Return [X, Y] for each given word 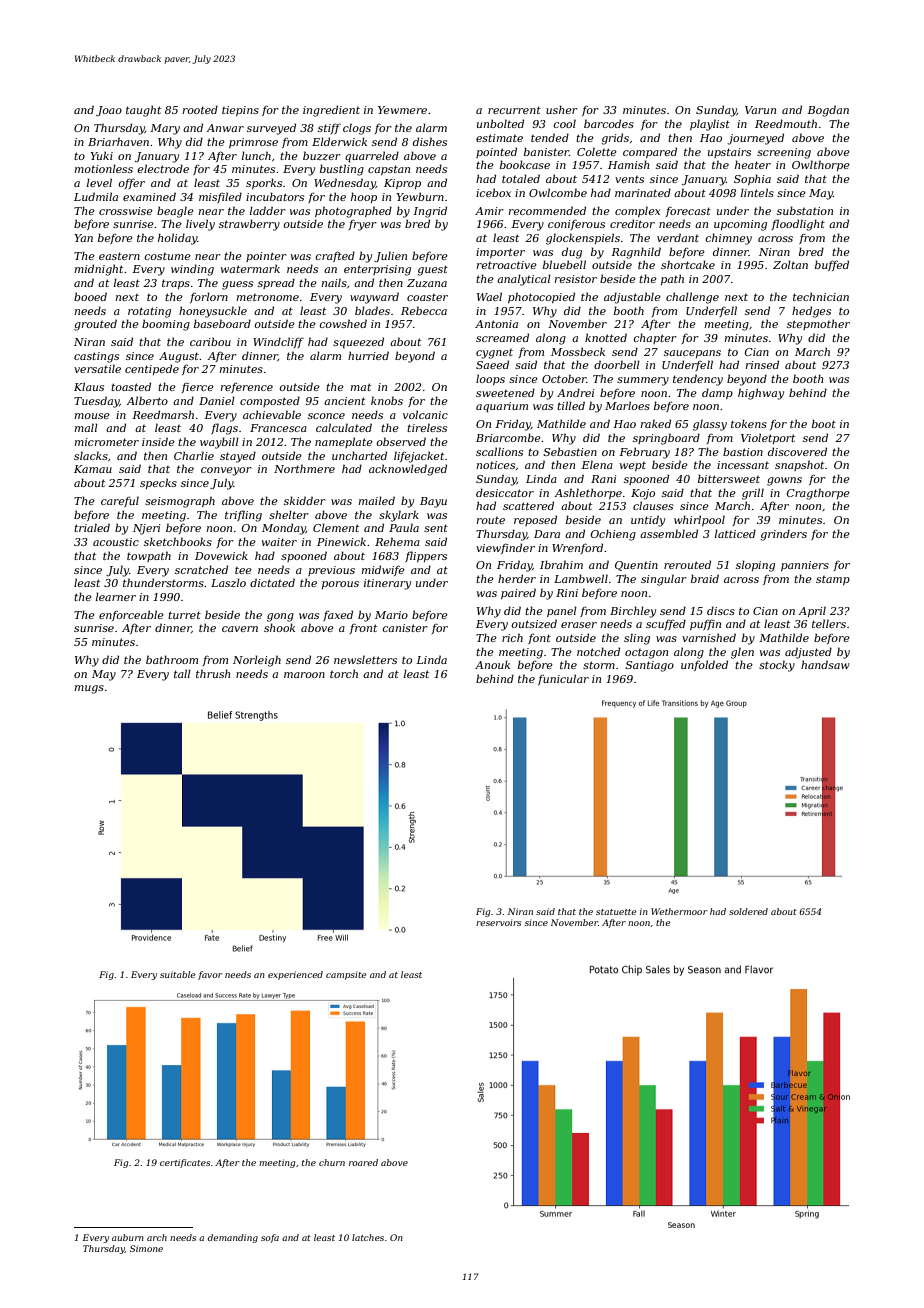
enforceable [131, 615]
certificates [185, 1163]
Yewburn [420, 196]
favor [210, 975]
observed [401, 441]
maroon [304, 675]
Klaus [89, 386]
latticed [735, 533]
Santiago [649, 666]
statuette [616, 912]
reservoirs [498, 922]
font [539, 639]
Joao [109, 111]
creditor [632, 223]
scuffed [666, 624]
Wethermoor [679, 911]
